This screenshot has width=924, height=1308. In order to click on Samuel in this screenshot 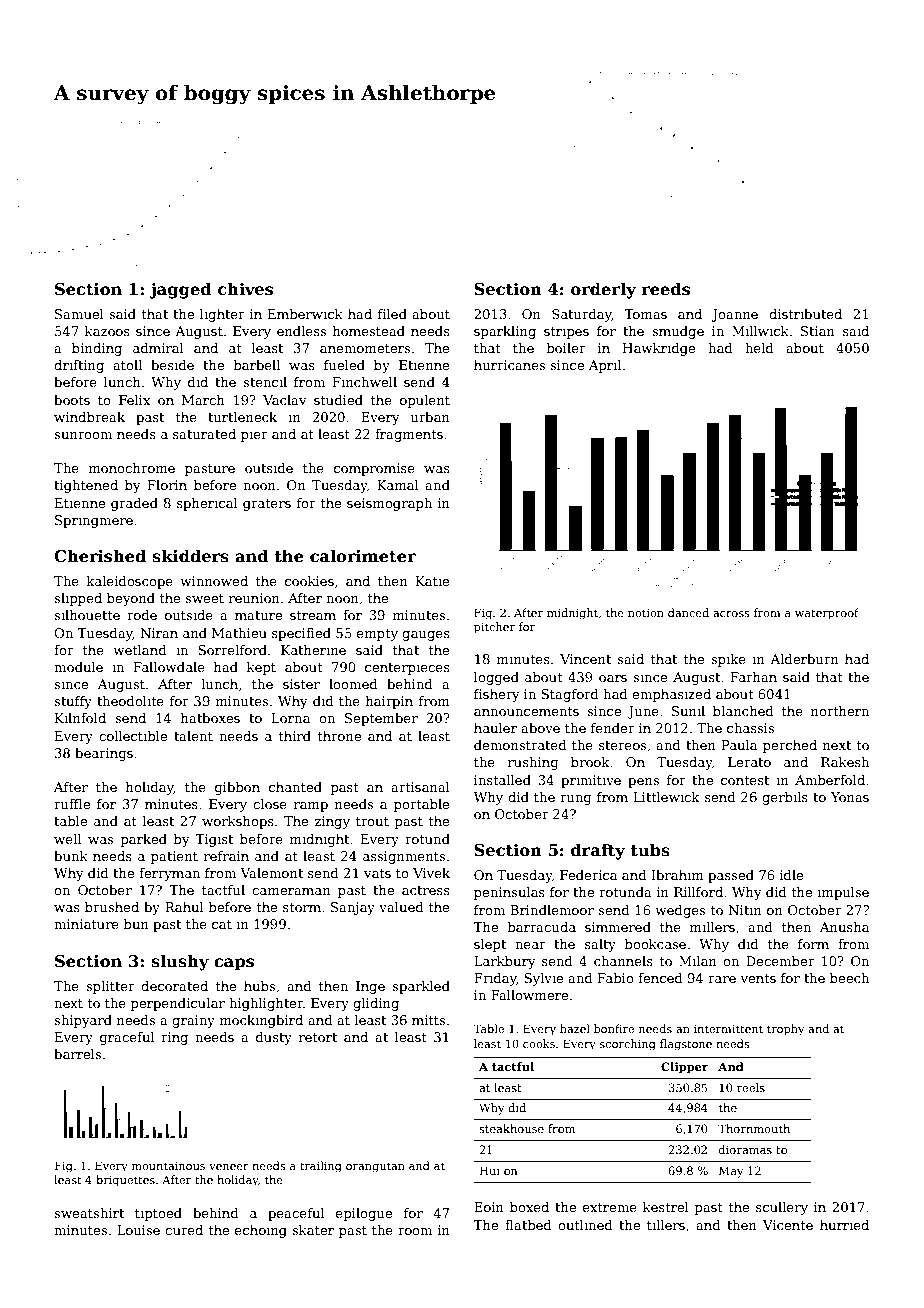, I will do `click(79, 314)`.
